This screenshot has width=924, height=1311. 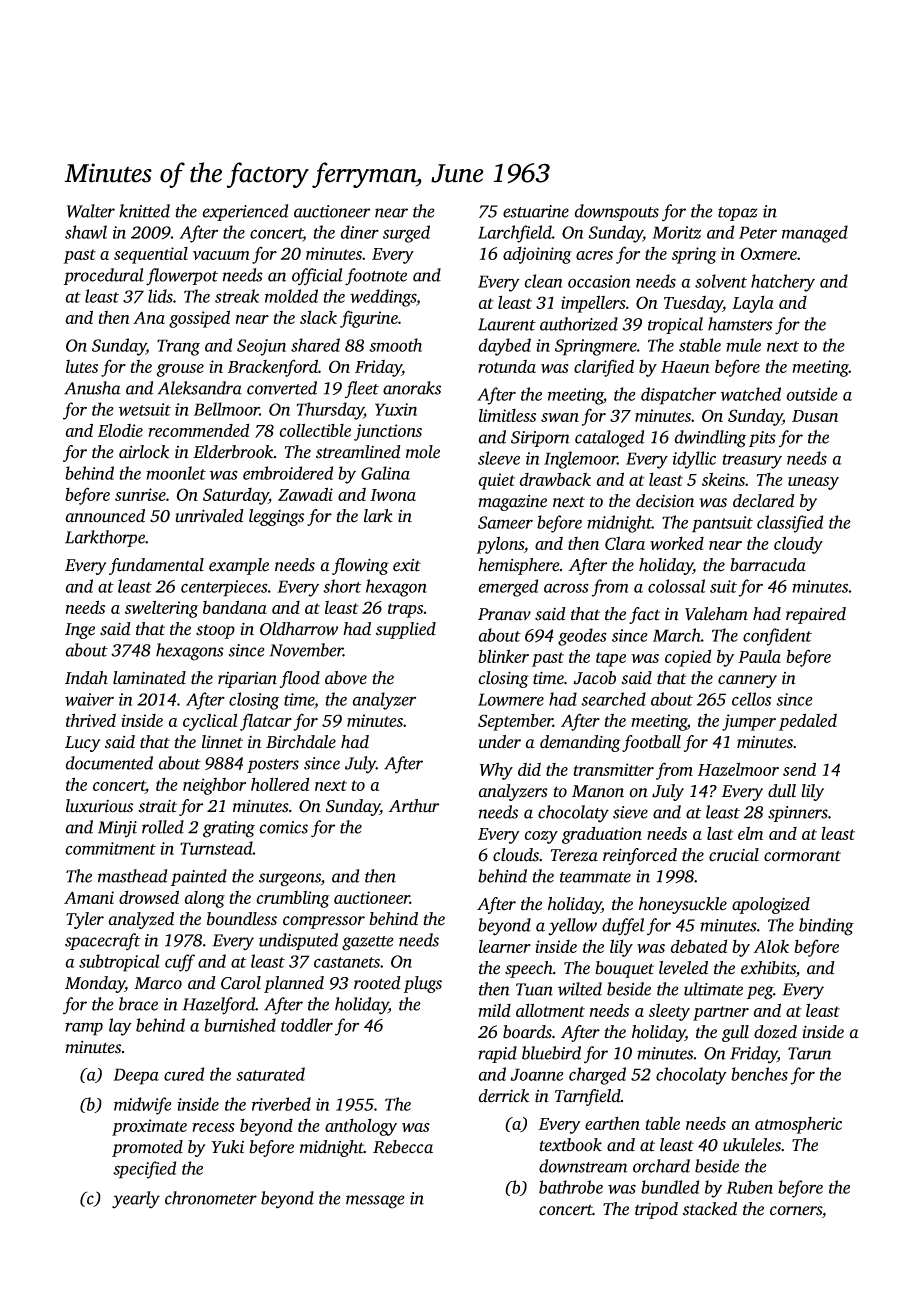 What do you see at coordinates (144, 211) in the screenshot?
I see `knitted` at bounding box center [144, 211].
